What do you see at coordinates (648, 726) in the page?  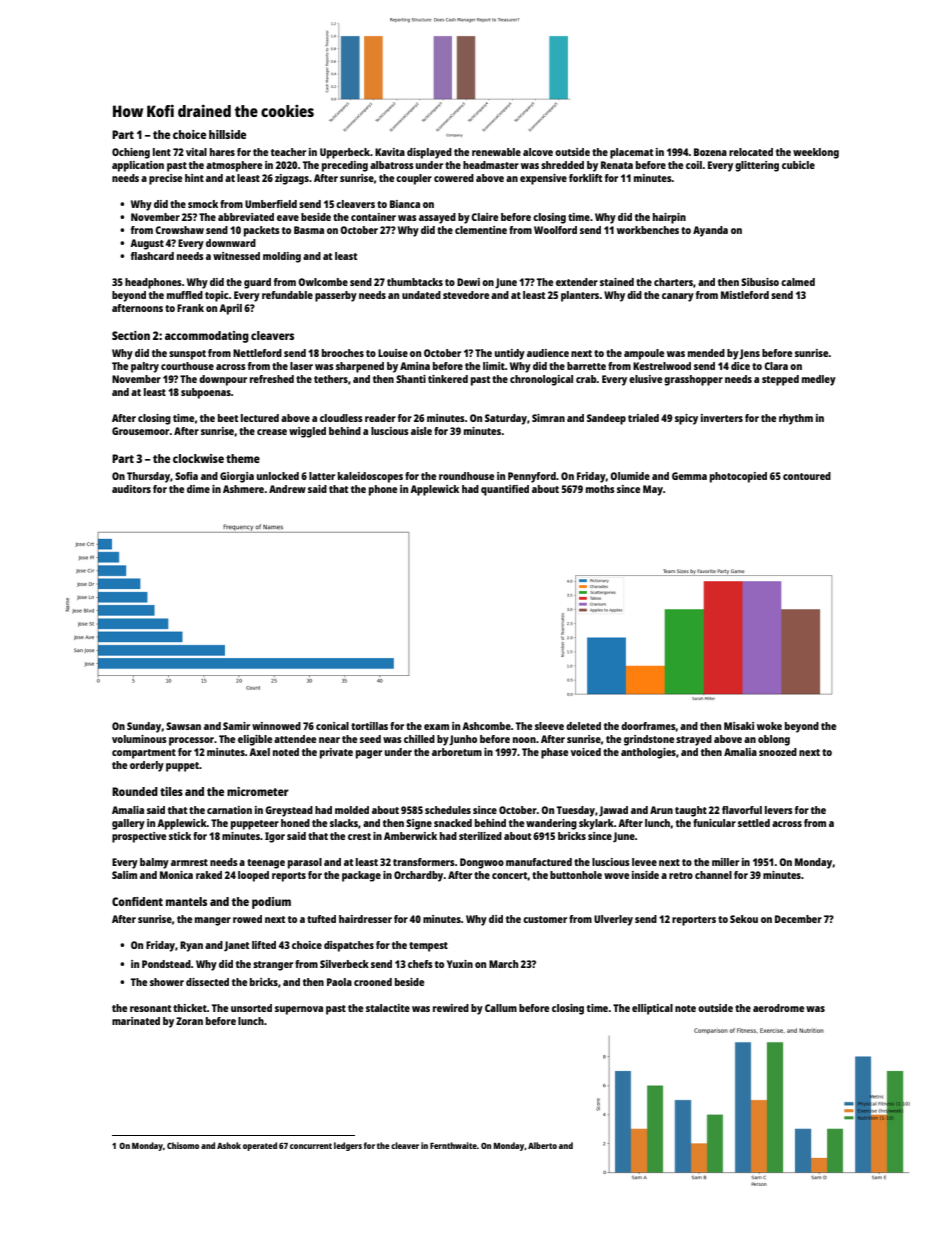 I see `doorframes` at bounding box center [648, 726].
